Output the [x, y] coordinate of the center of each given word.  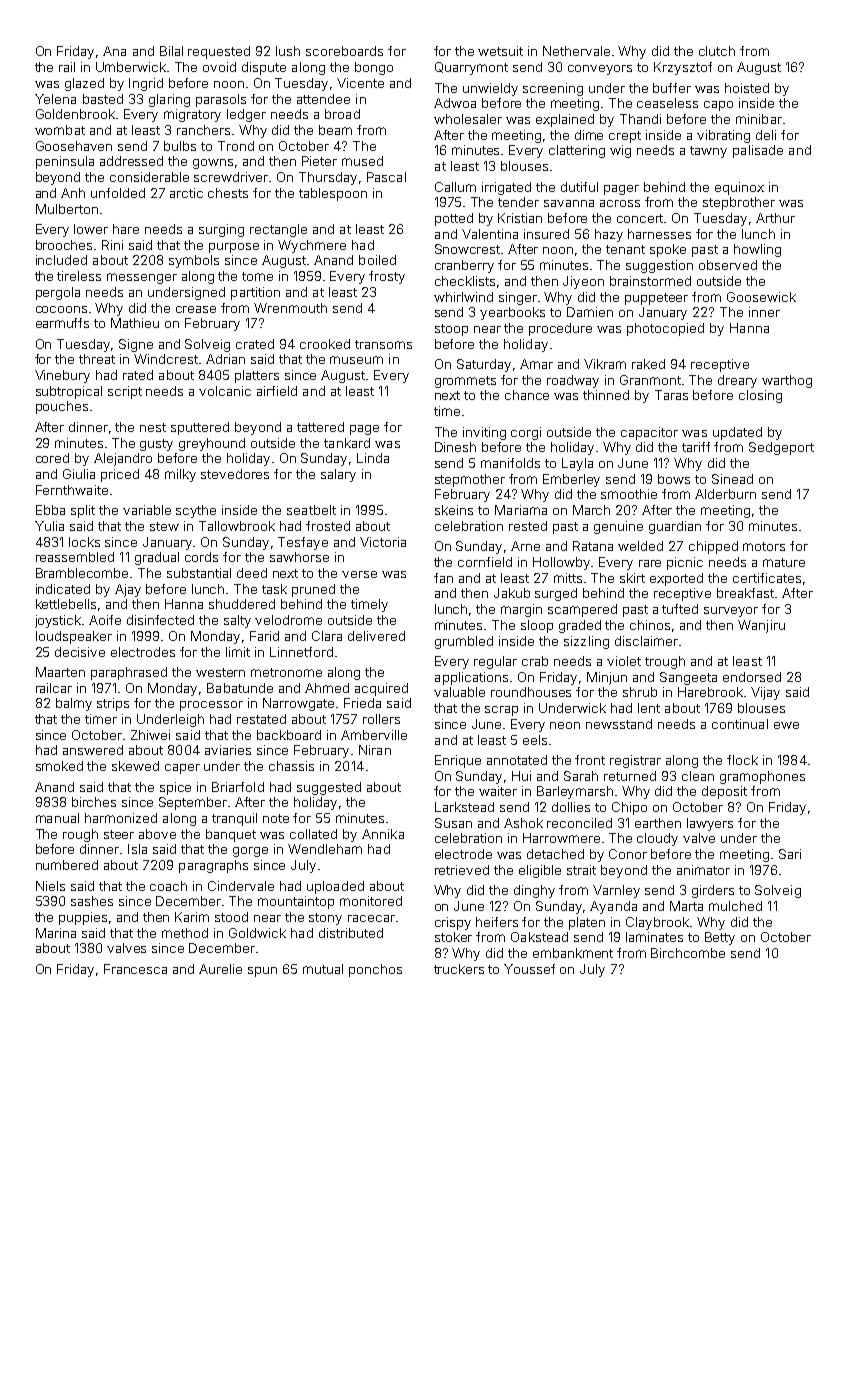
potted [454, 219]
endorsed [752, 677]
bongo [374, 68]
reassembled [75, 557]
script [125, 392]
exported [676, 579]
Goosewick [761, 297]
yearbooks [512, 313]
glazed [84, 84]
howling [757, 250]
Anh [73, 193]
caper [182, 769]
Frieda [362, 703]
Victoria [383, 542]
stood [231, 917]
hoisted [747, 88]
